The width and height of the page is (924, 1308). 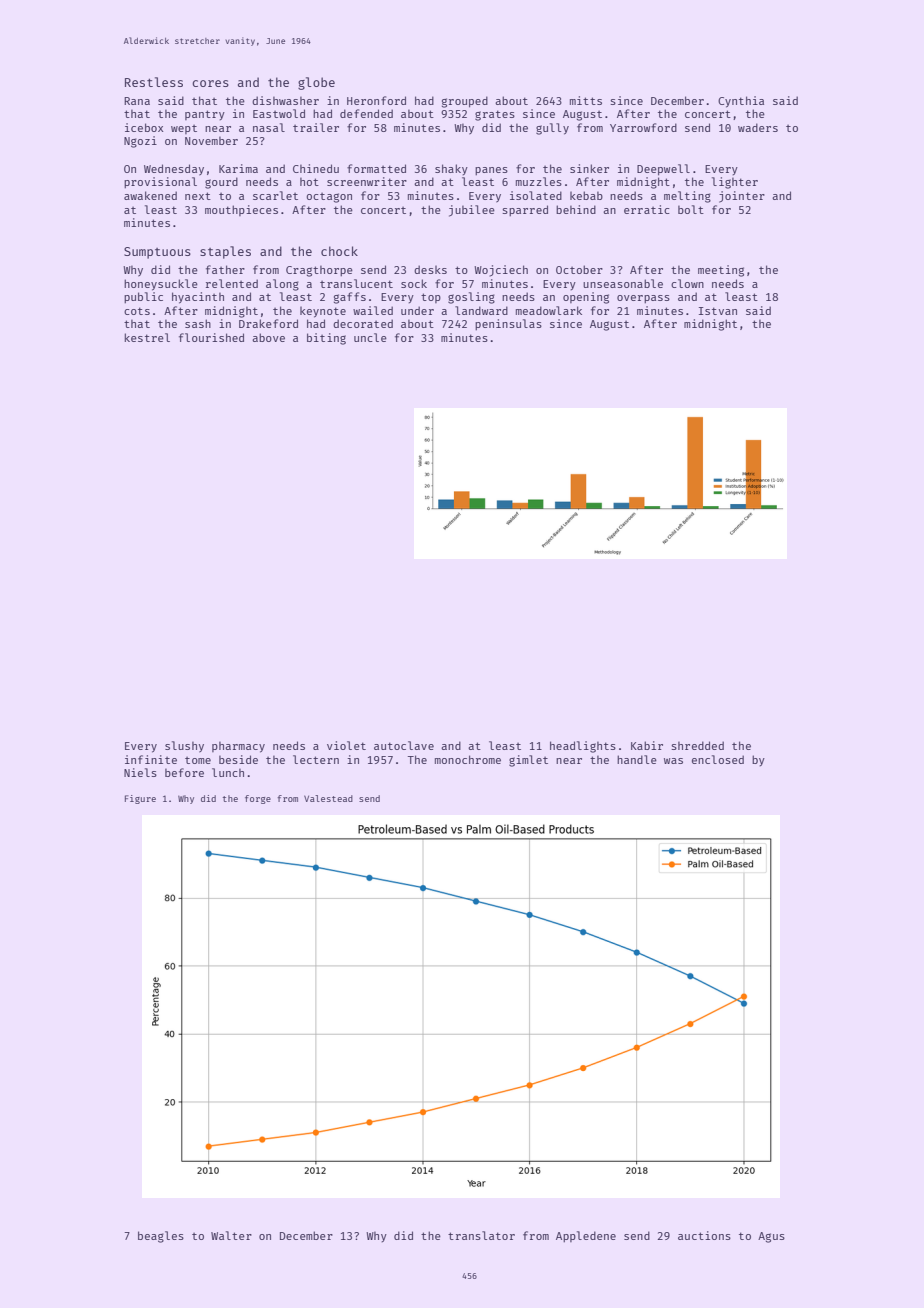 What do you see at coordinates (376, 100) in the page?
I see `Heronford` at bounding box center [376, 100].
